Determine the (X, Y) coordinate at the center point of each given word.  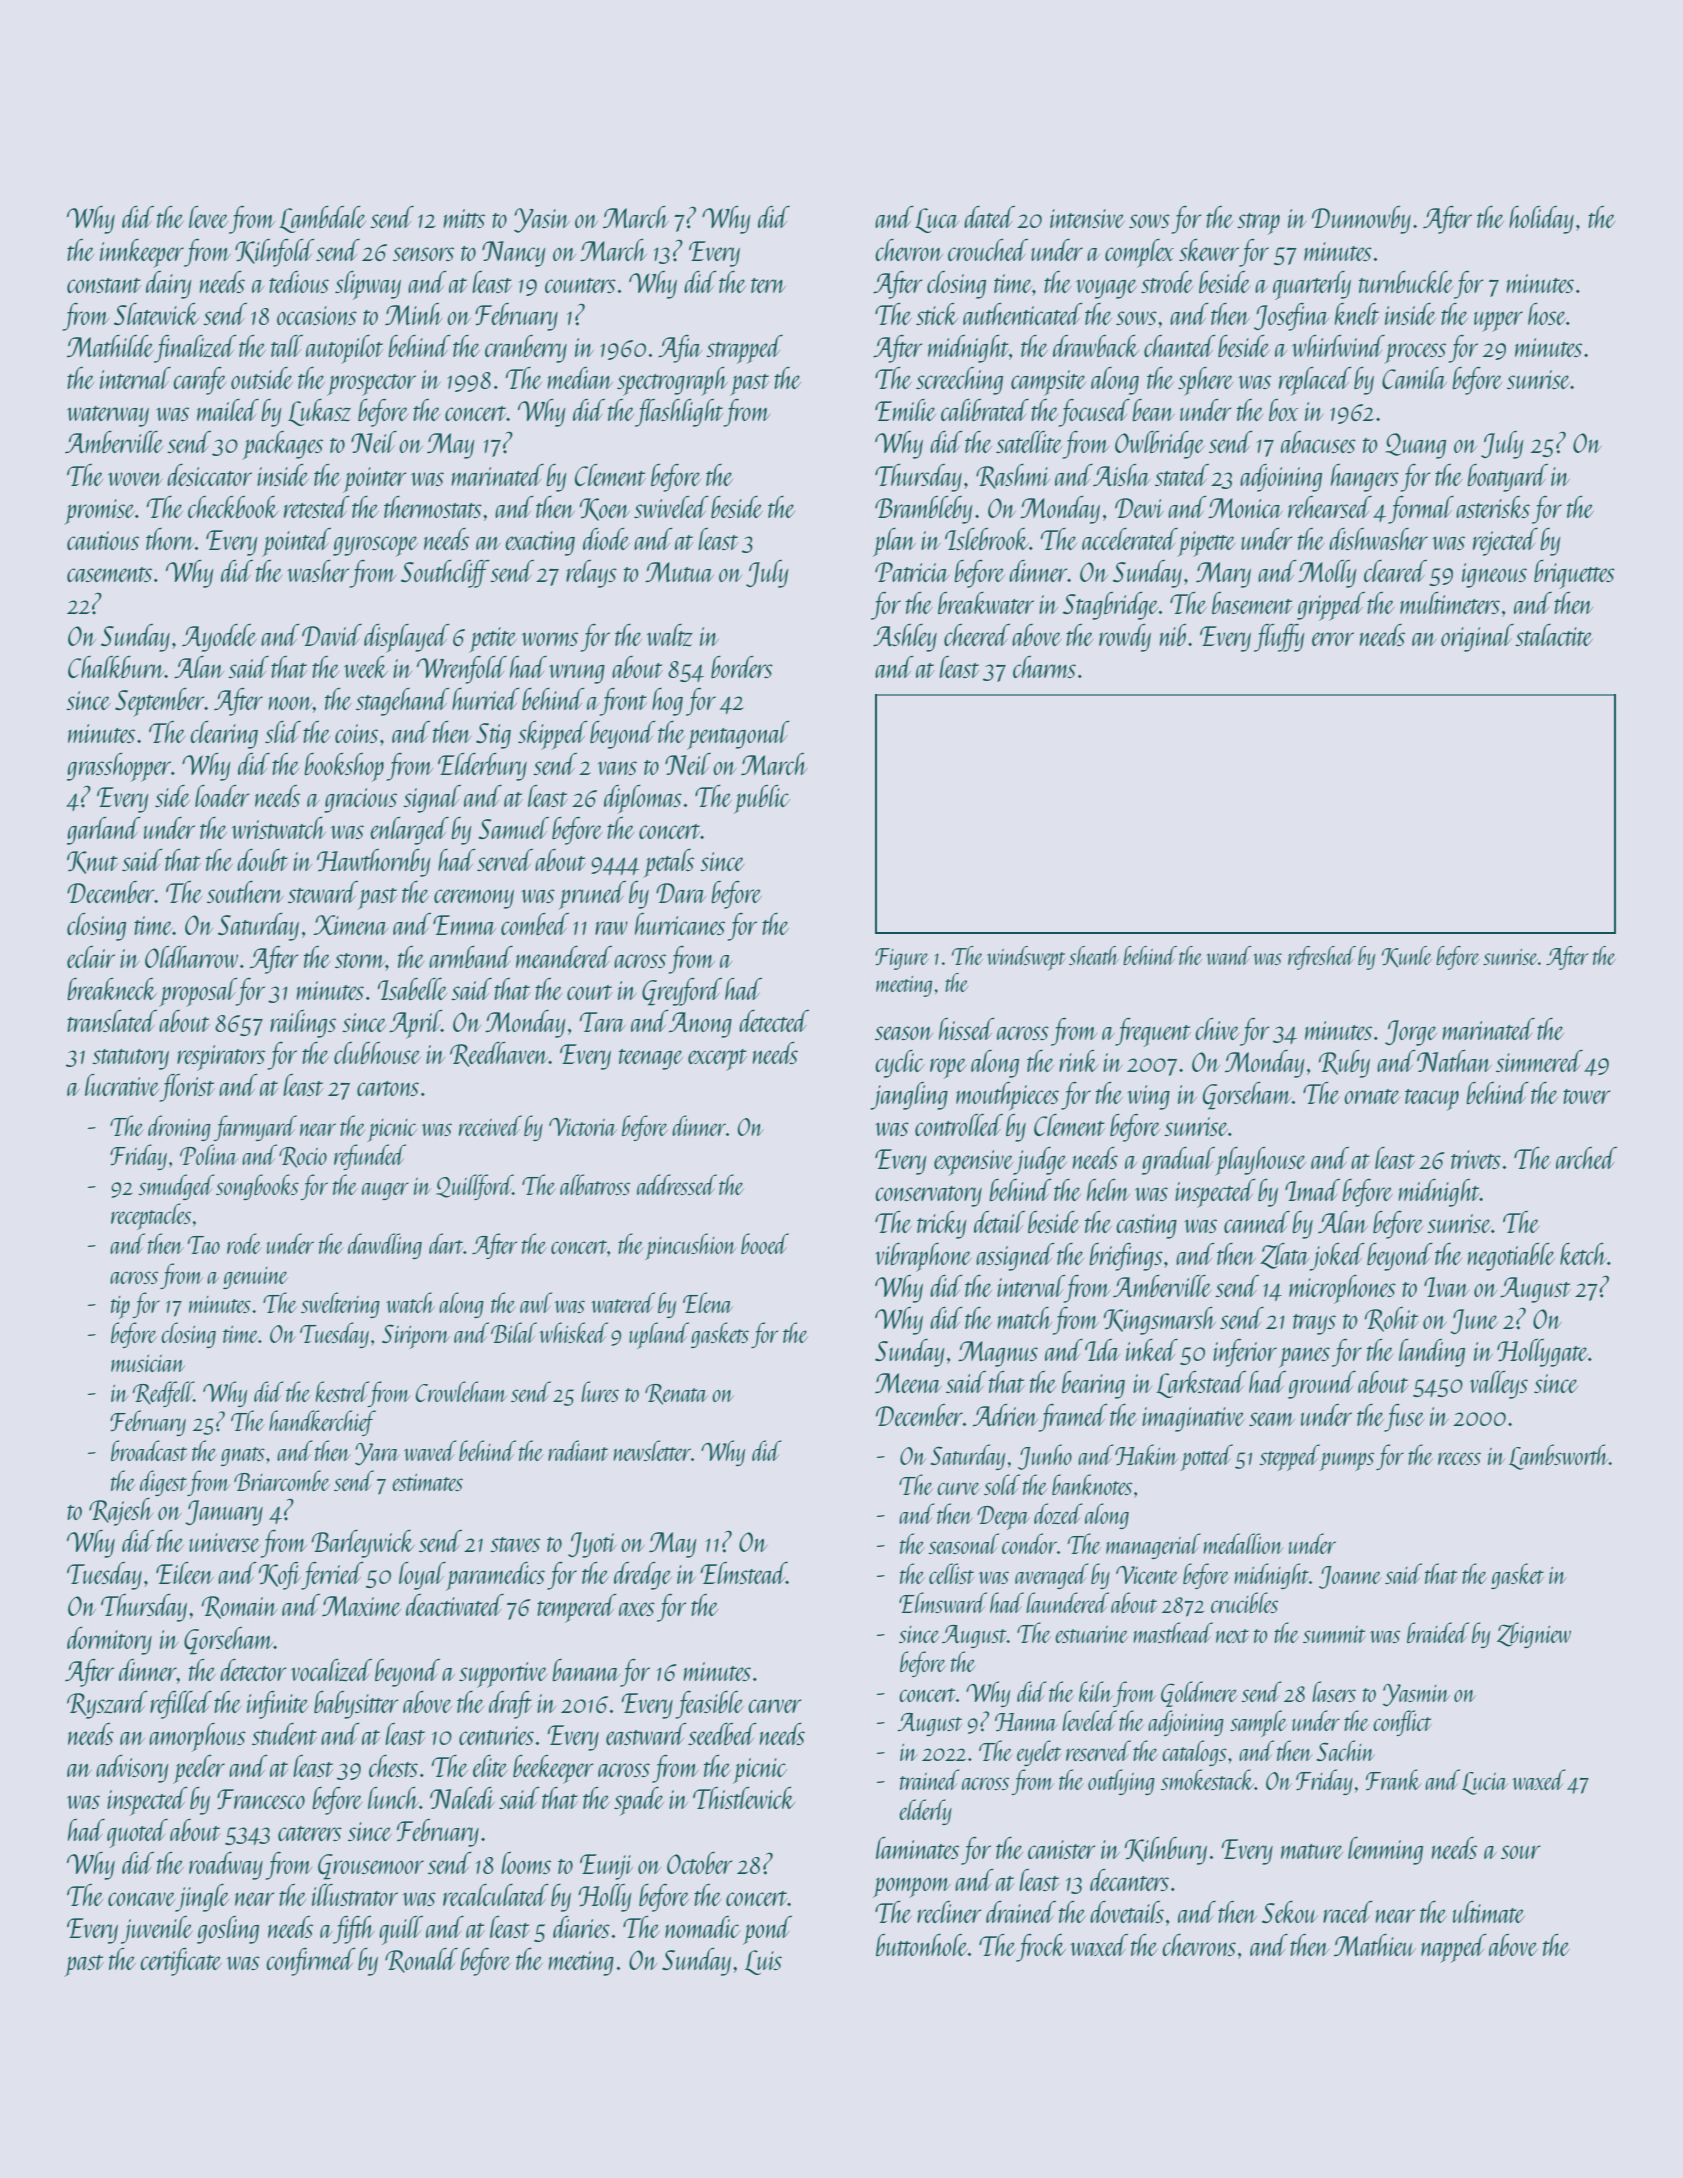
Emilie (905, 410)
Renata (676, 1394)
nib (1173, 635)
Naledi (462, 1798)
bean (1153, 410)
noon (291, 703)
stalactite (1554, 635)
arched (1586, 1158)
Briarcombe (282, 1480)
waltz (670, 635)
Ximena (350, 925)
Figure (902, 959)
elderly (925, 1812)
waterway (108, 416)
